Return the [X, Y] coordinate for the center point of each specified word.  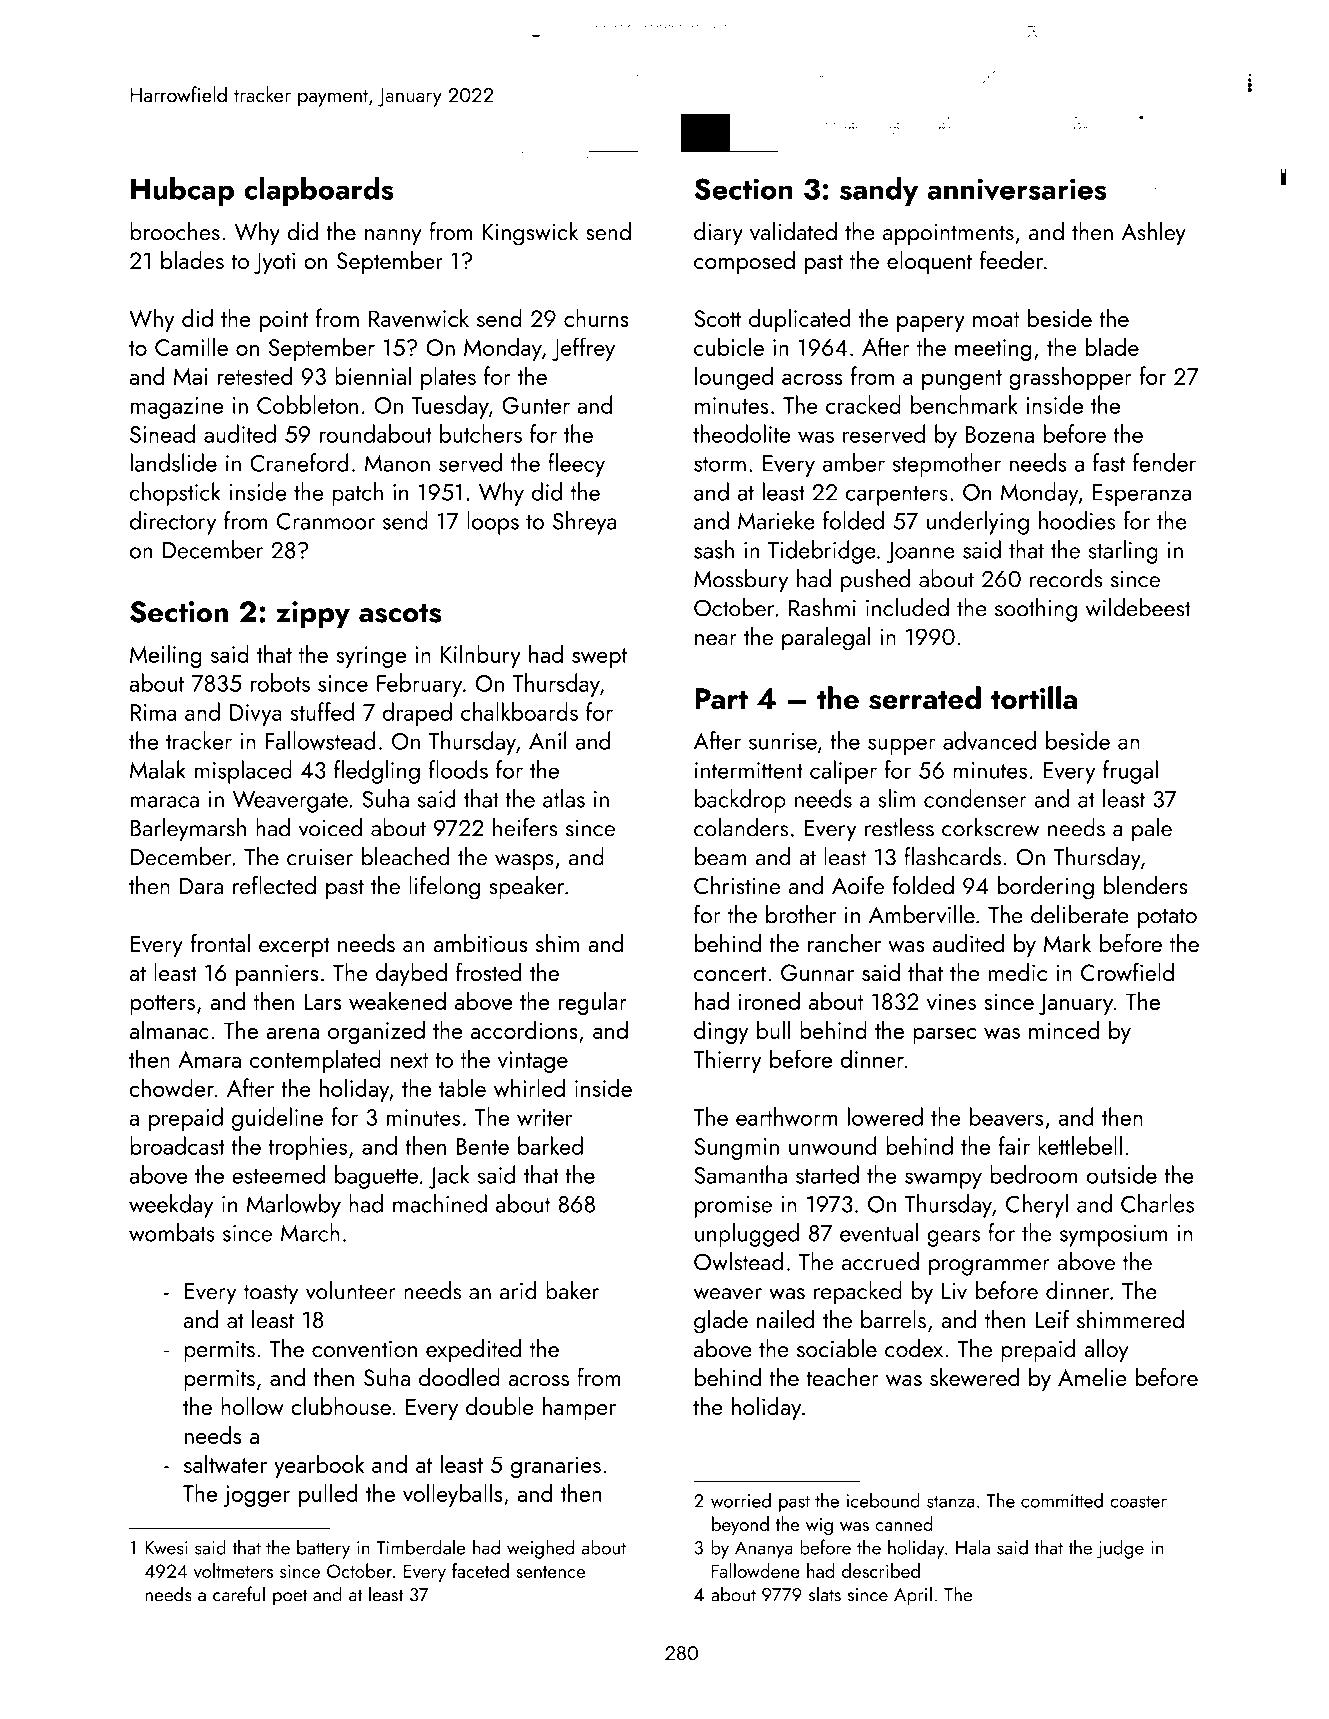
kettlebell [1080, 1145]
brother [801, 914]
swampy [943, 1180]
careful [239, 1594]
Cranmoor [326, 521]
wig [819, 1527]
